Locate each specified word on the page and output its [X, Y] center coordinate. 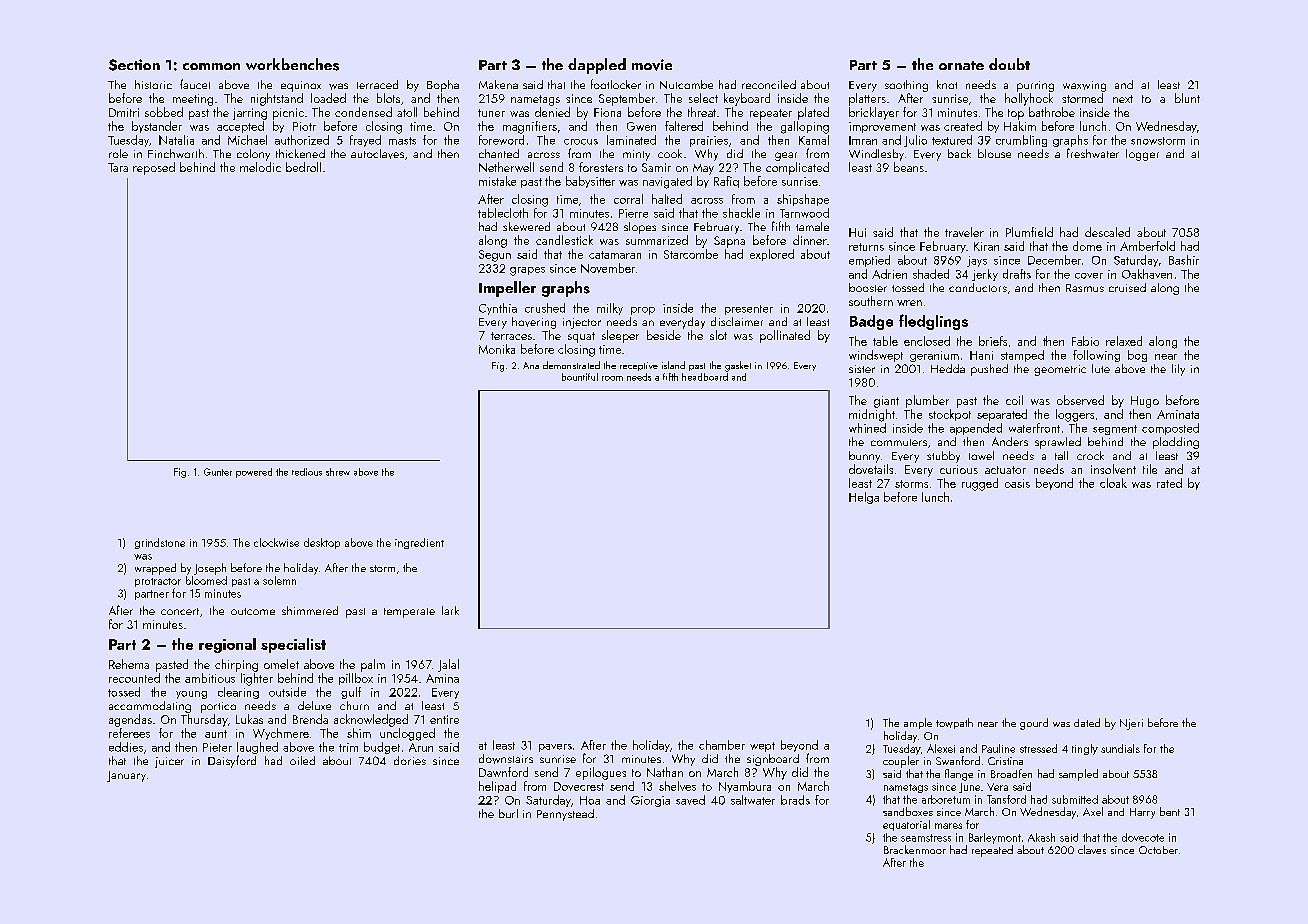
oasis [1017, 483]
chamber [722, 745]
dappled [597, 66]
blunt [1187, 98]
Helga [864, 498]
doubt [1009, 64]
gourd [1034, 724]
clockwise [276, 542]
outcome [253, 611]
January [126, 776]
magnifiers [530, 127]
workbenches [292, 64]
